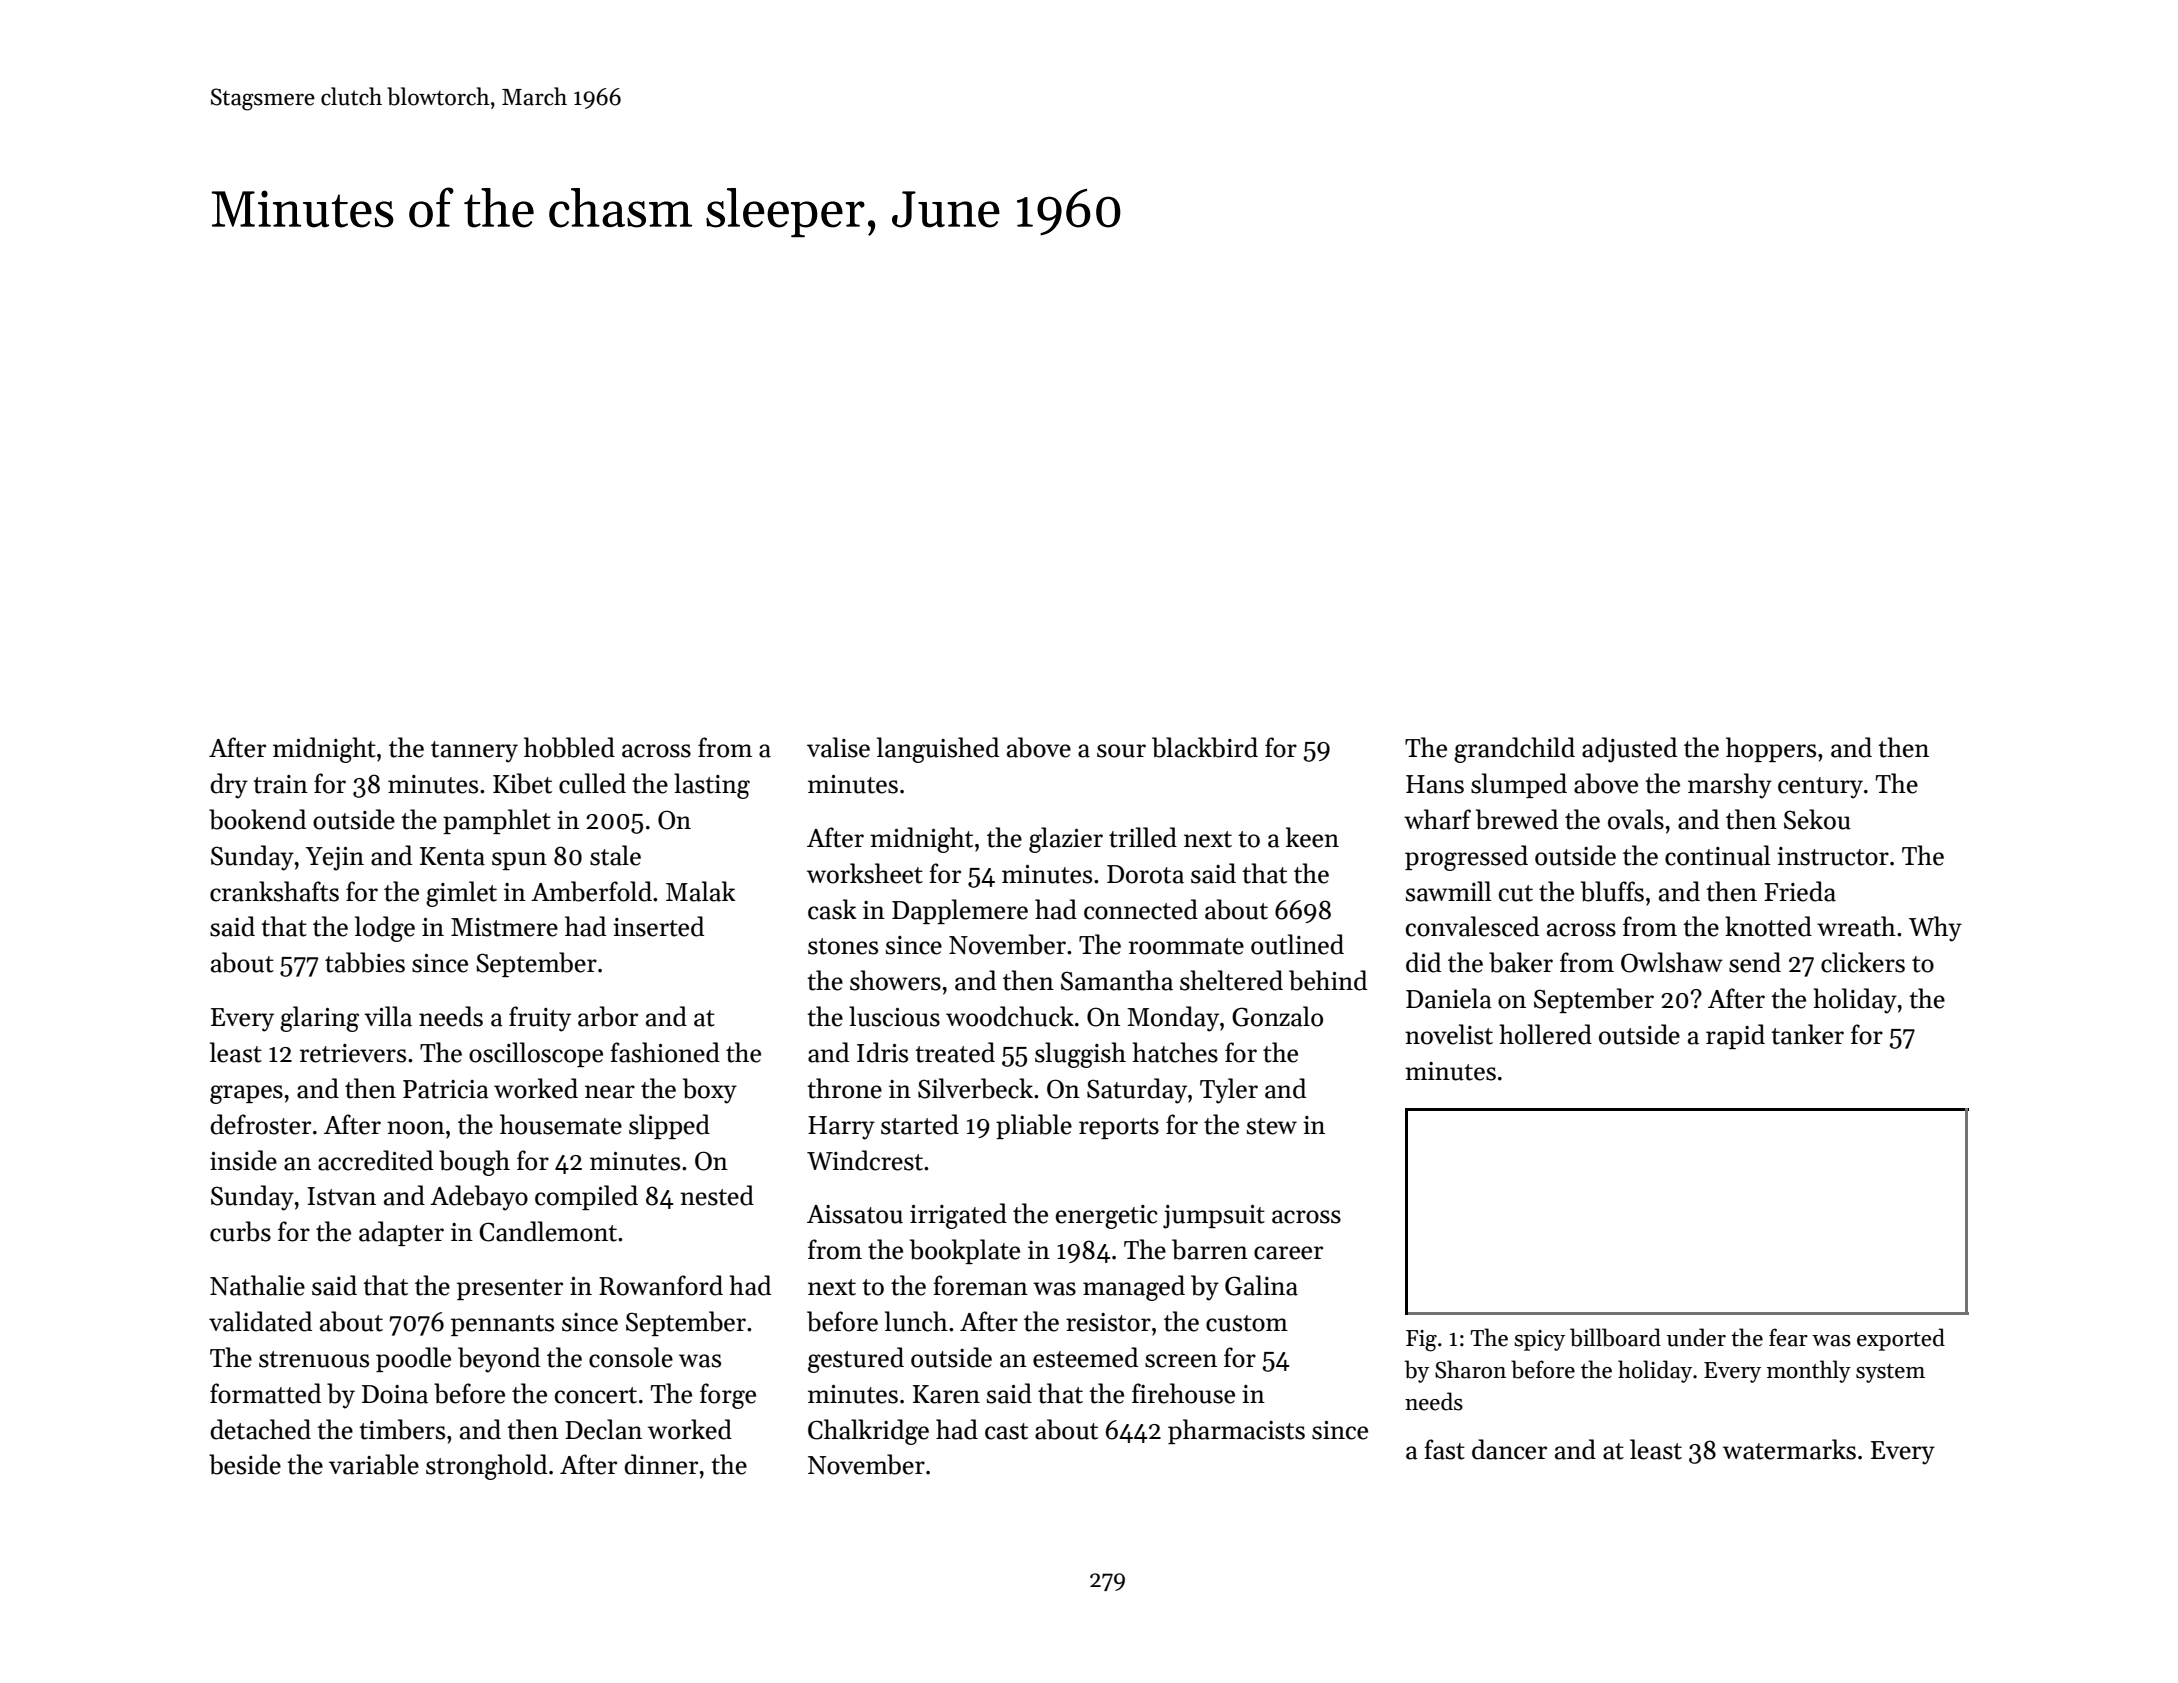  Describe the element at coordinates (1771, 749) in the page. I see `hoppers` at that location.
